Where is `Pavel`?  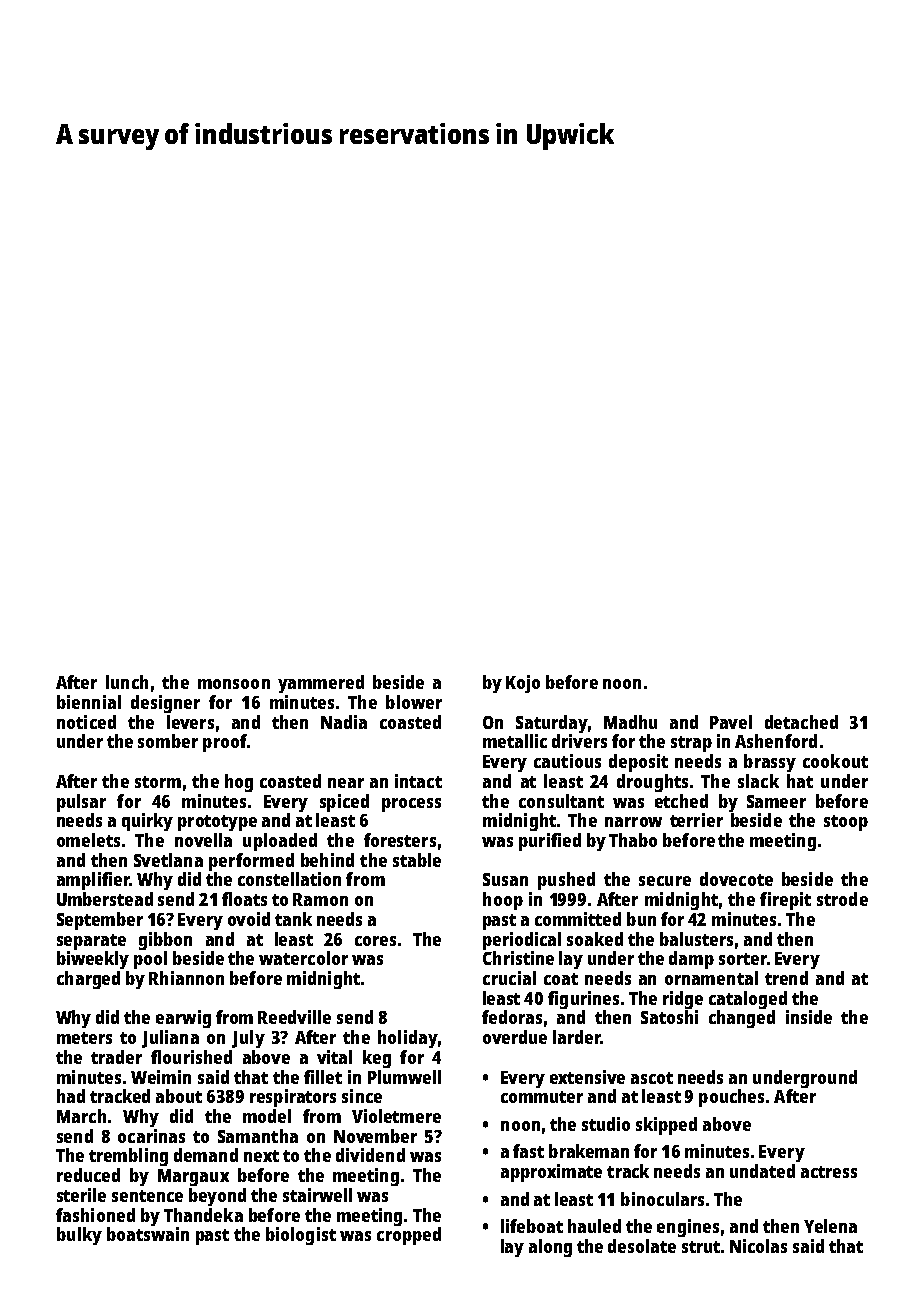
Pavel is located at coordinates (731, 722).
